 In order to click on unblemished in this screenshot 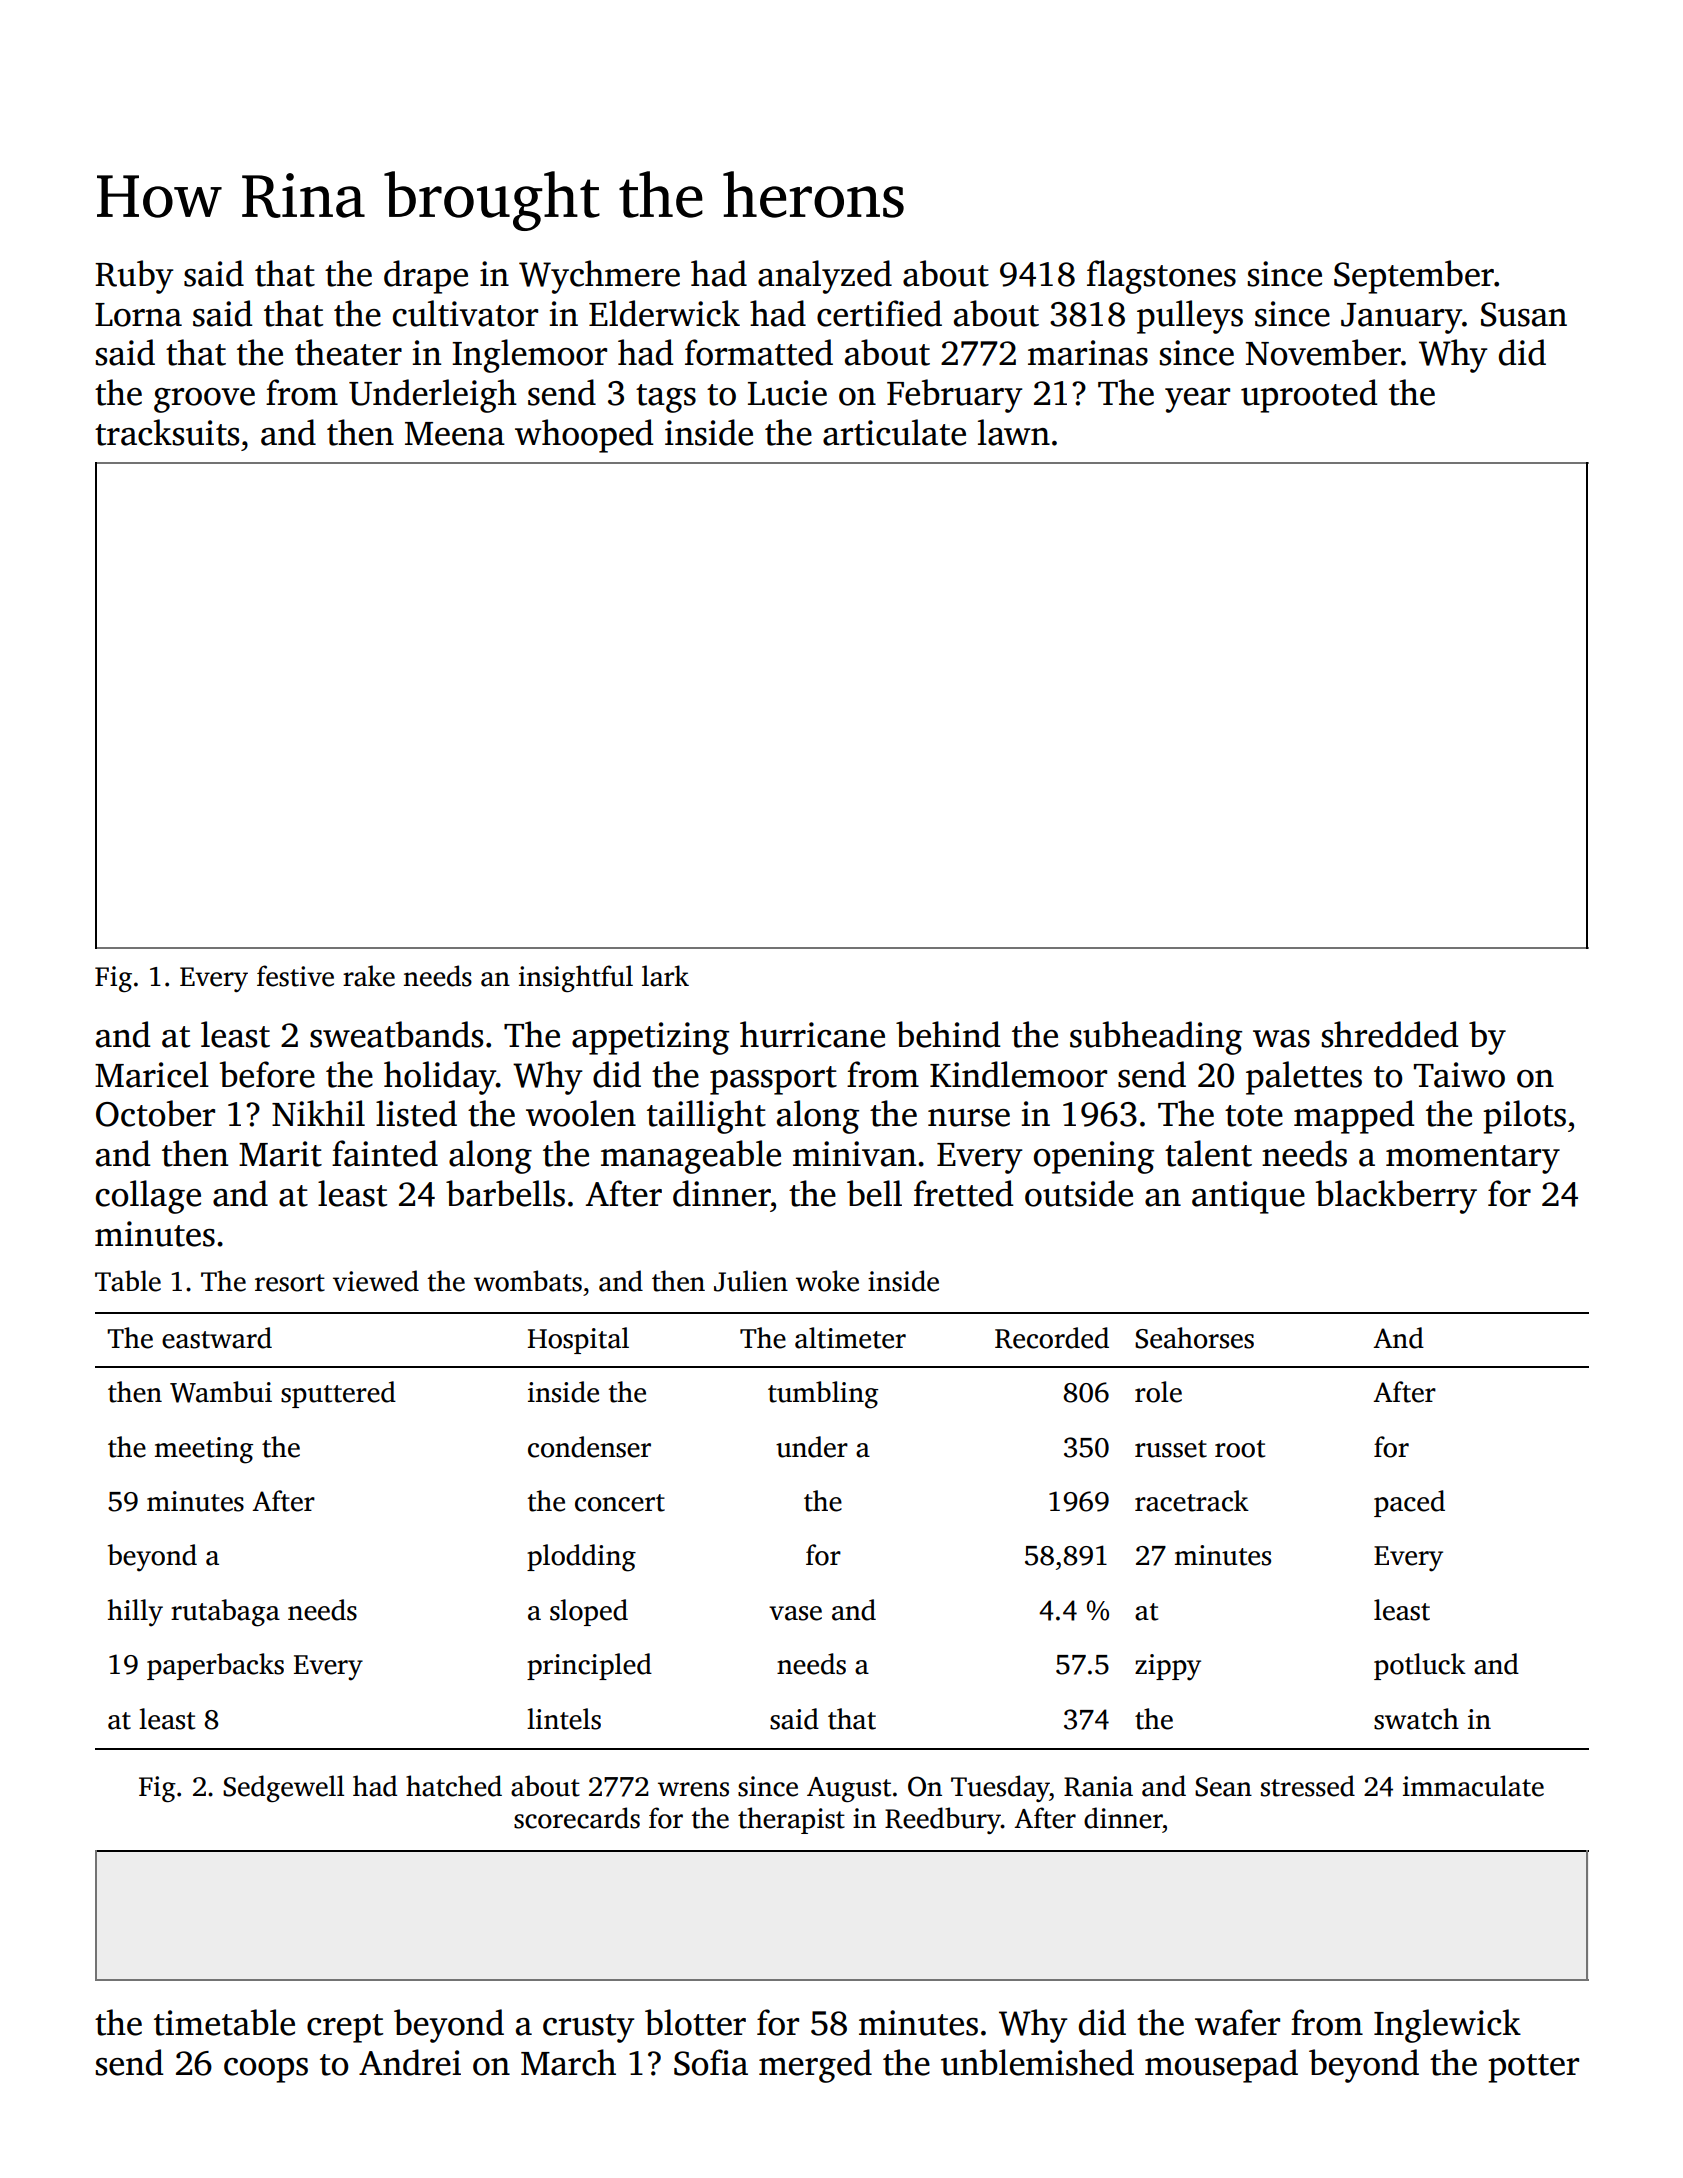, I will do `click(1037, 2062)`.
